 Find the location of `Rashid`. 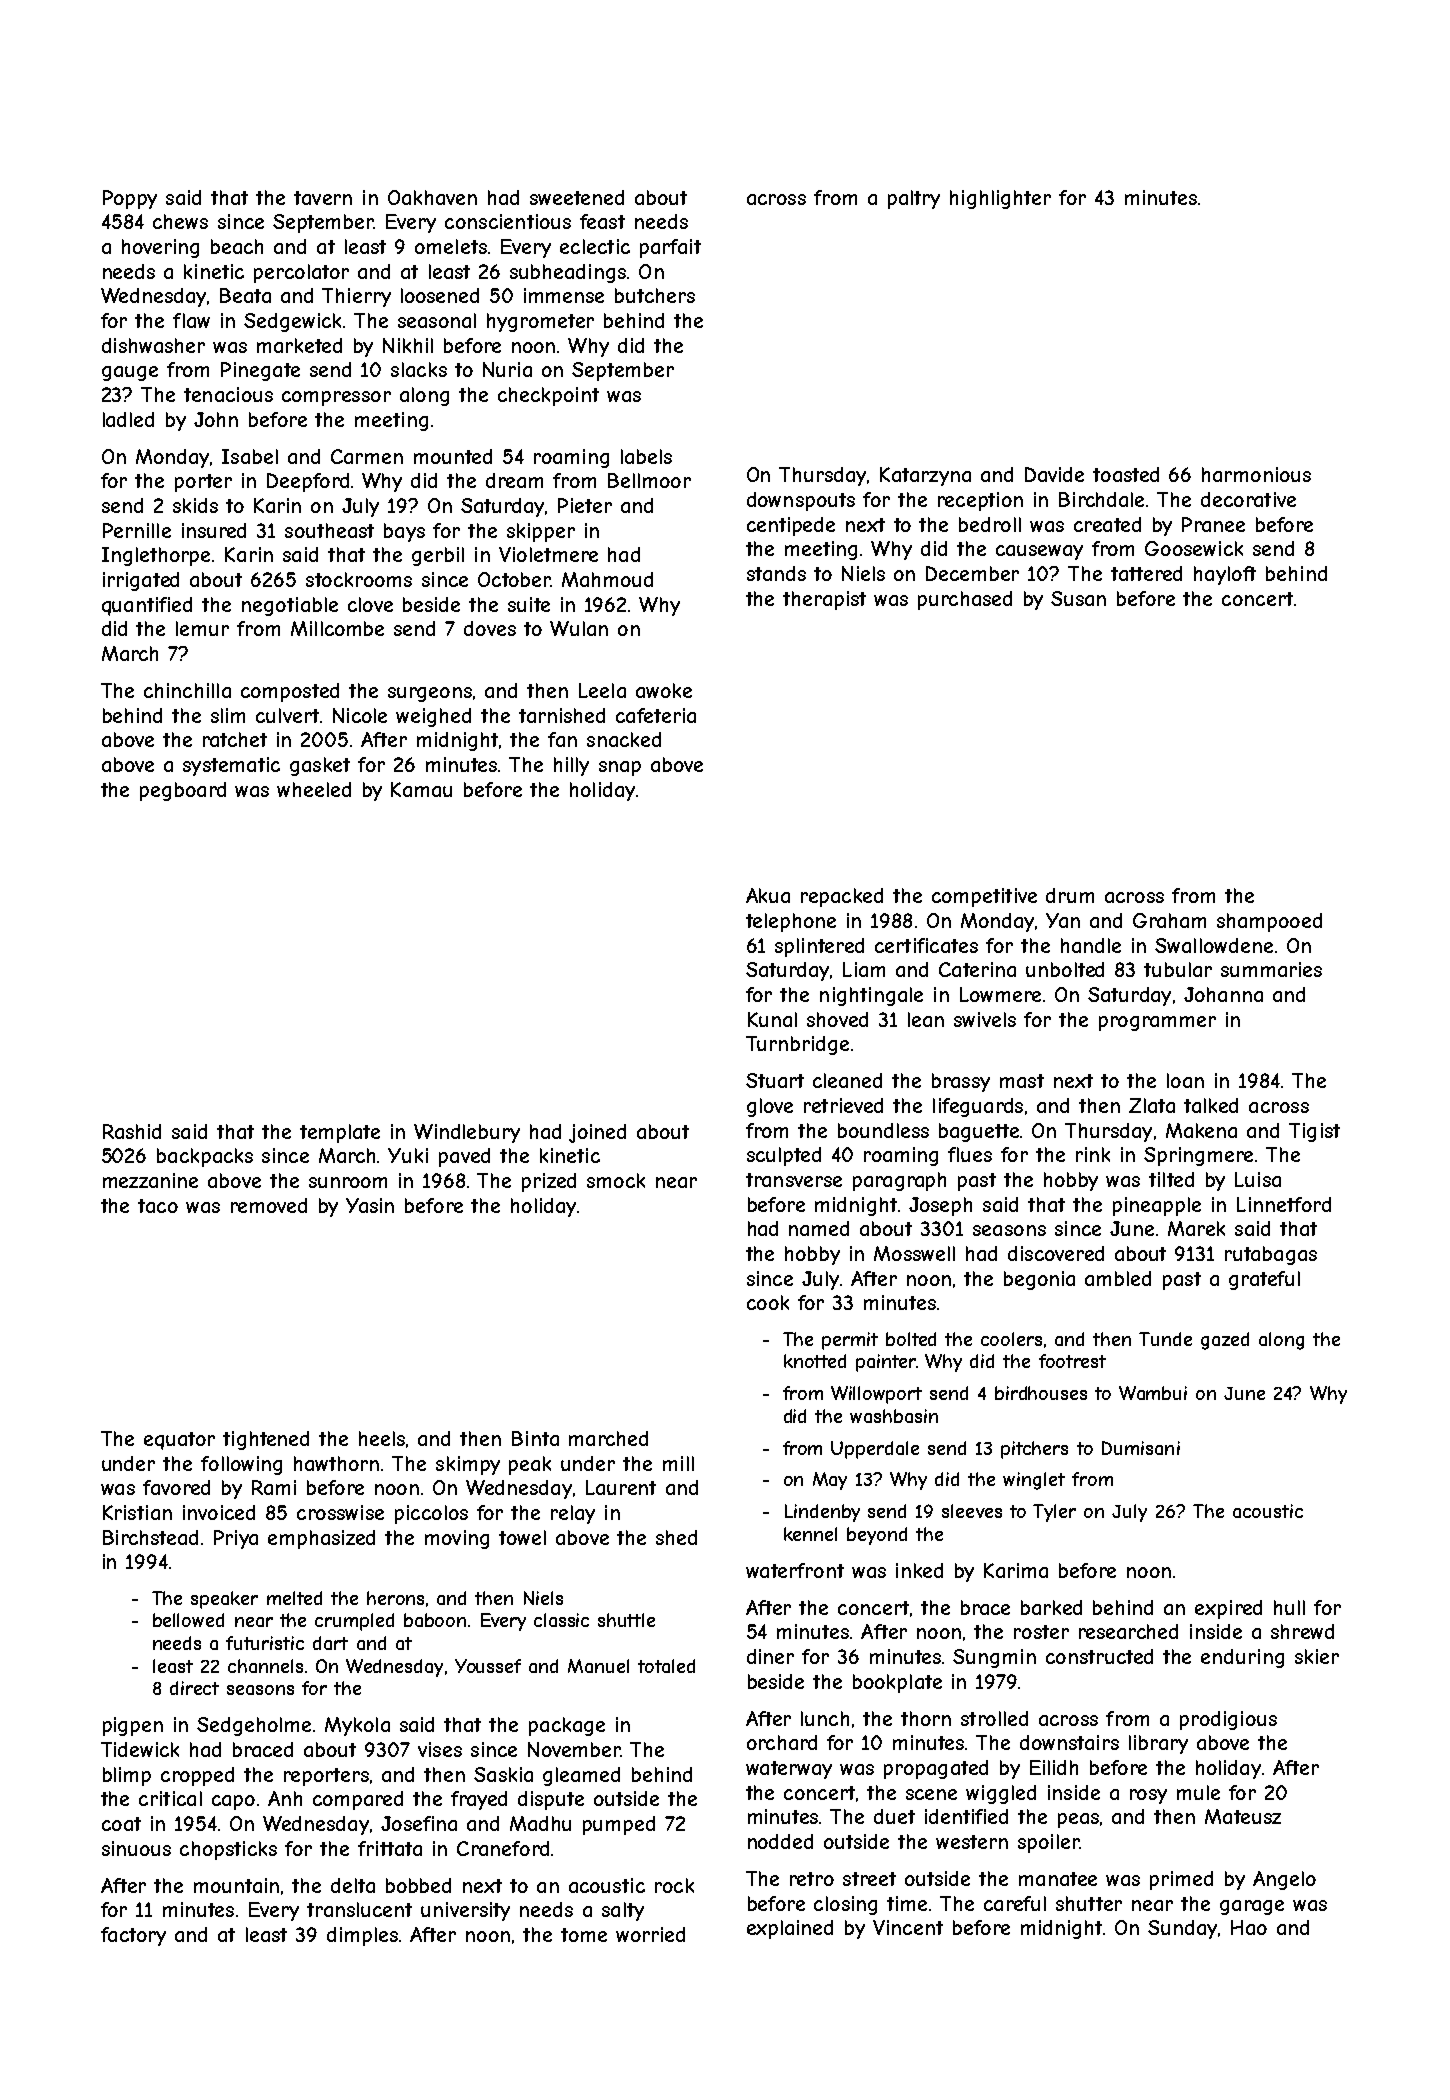

Rashid is located at coordinates (132, 1131).
